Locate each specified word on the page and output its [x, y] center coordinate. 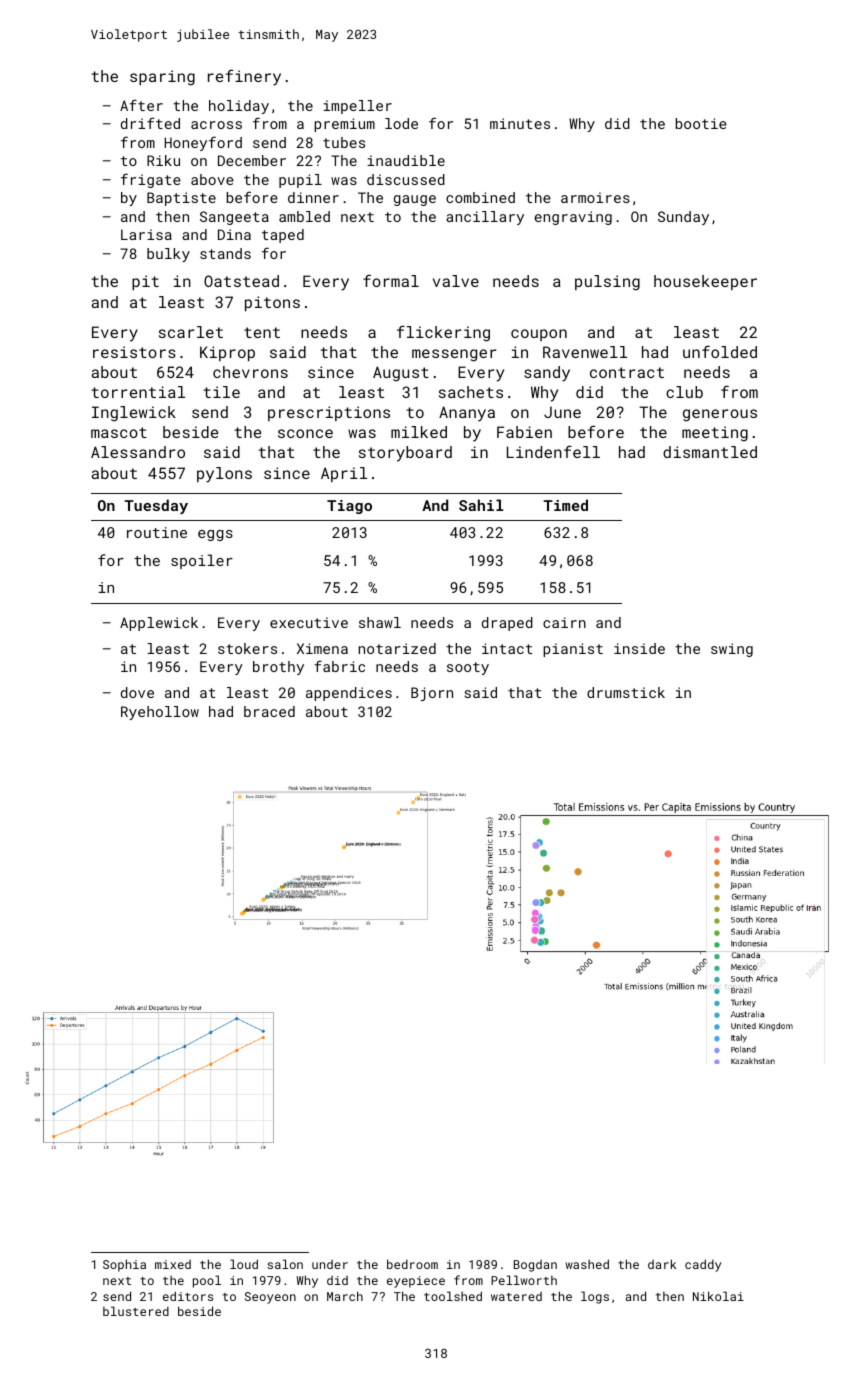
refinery [244, 77]
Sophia [124, 1265]
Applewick [159, 624]
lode [401, 123]
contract [627, 372]
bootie [701, 123]
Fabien [524, 432]
